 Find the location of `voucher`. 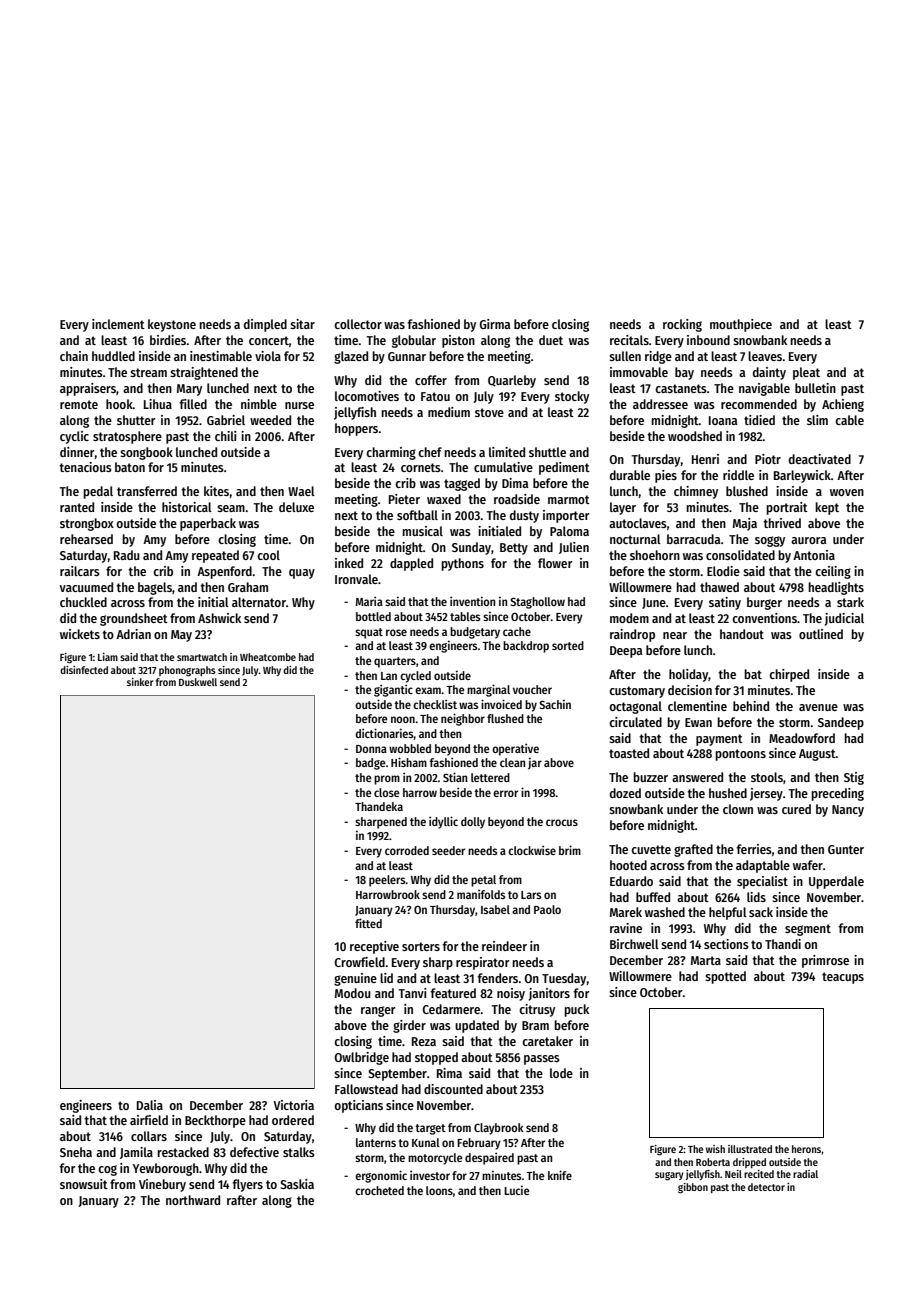

voucher is located at coordinates (532, 689).
